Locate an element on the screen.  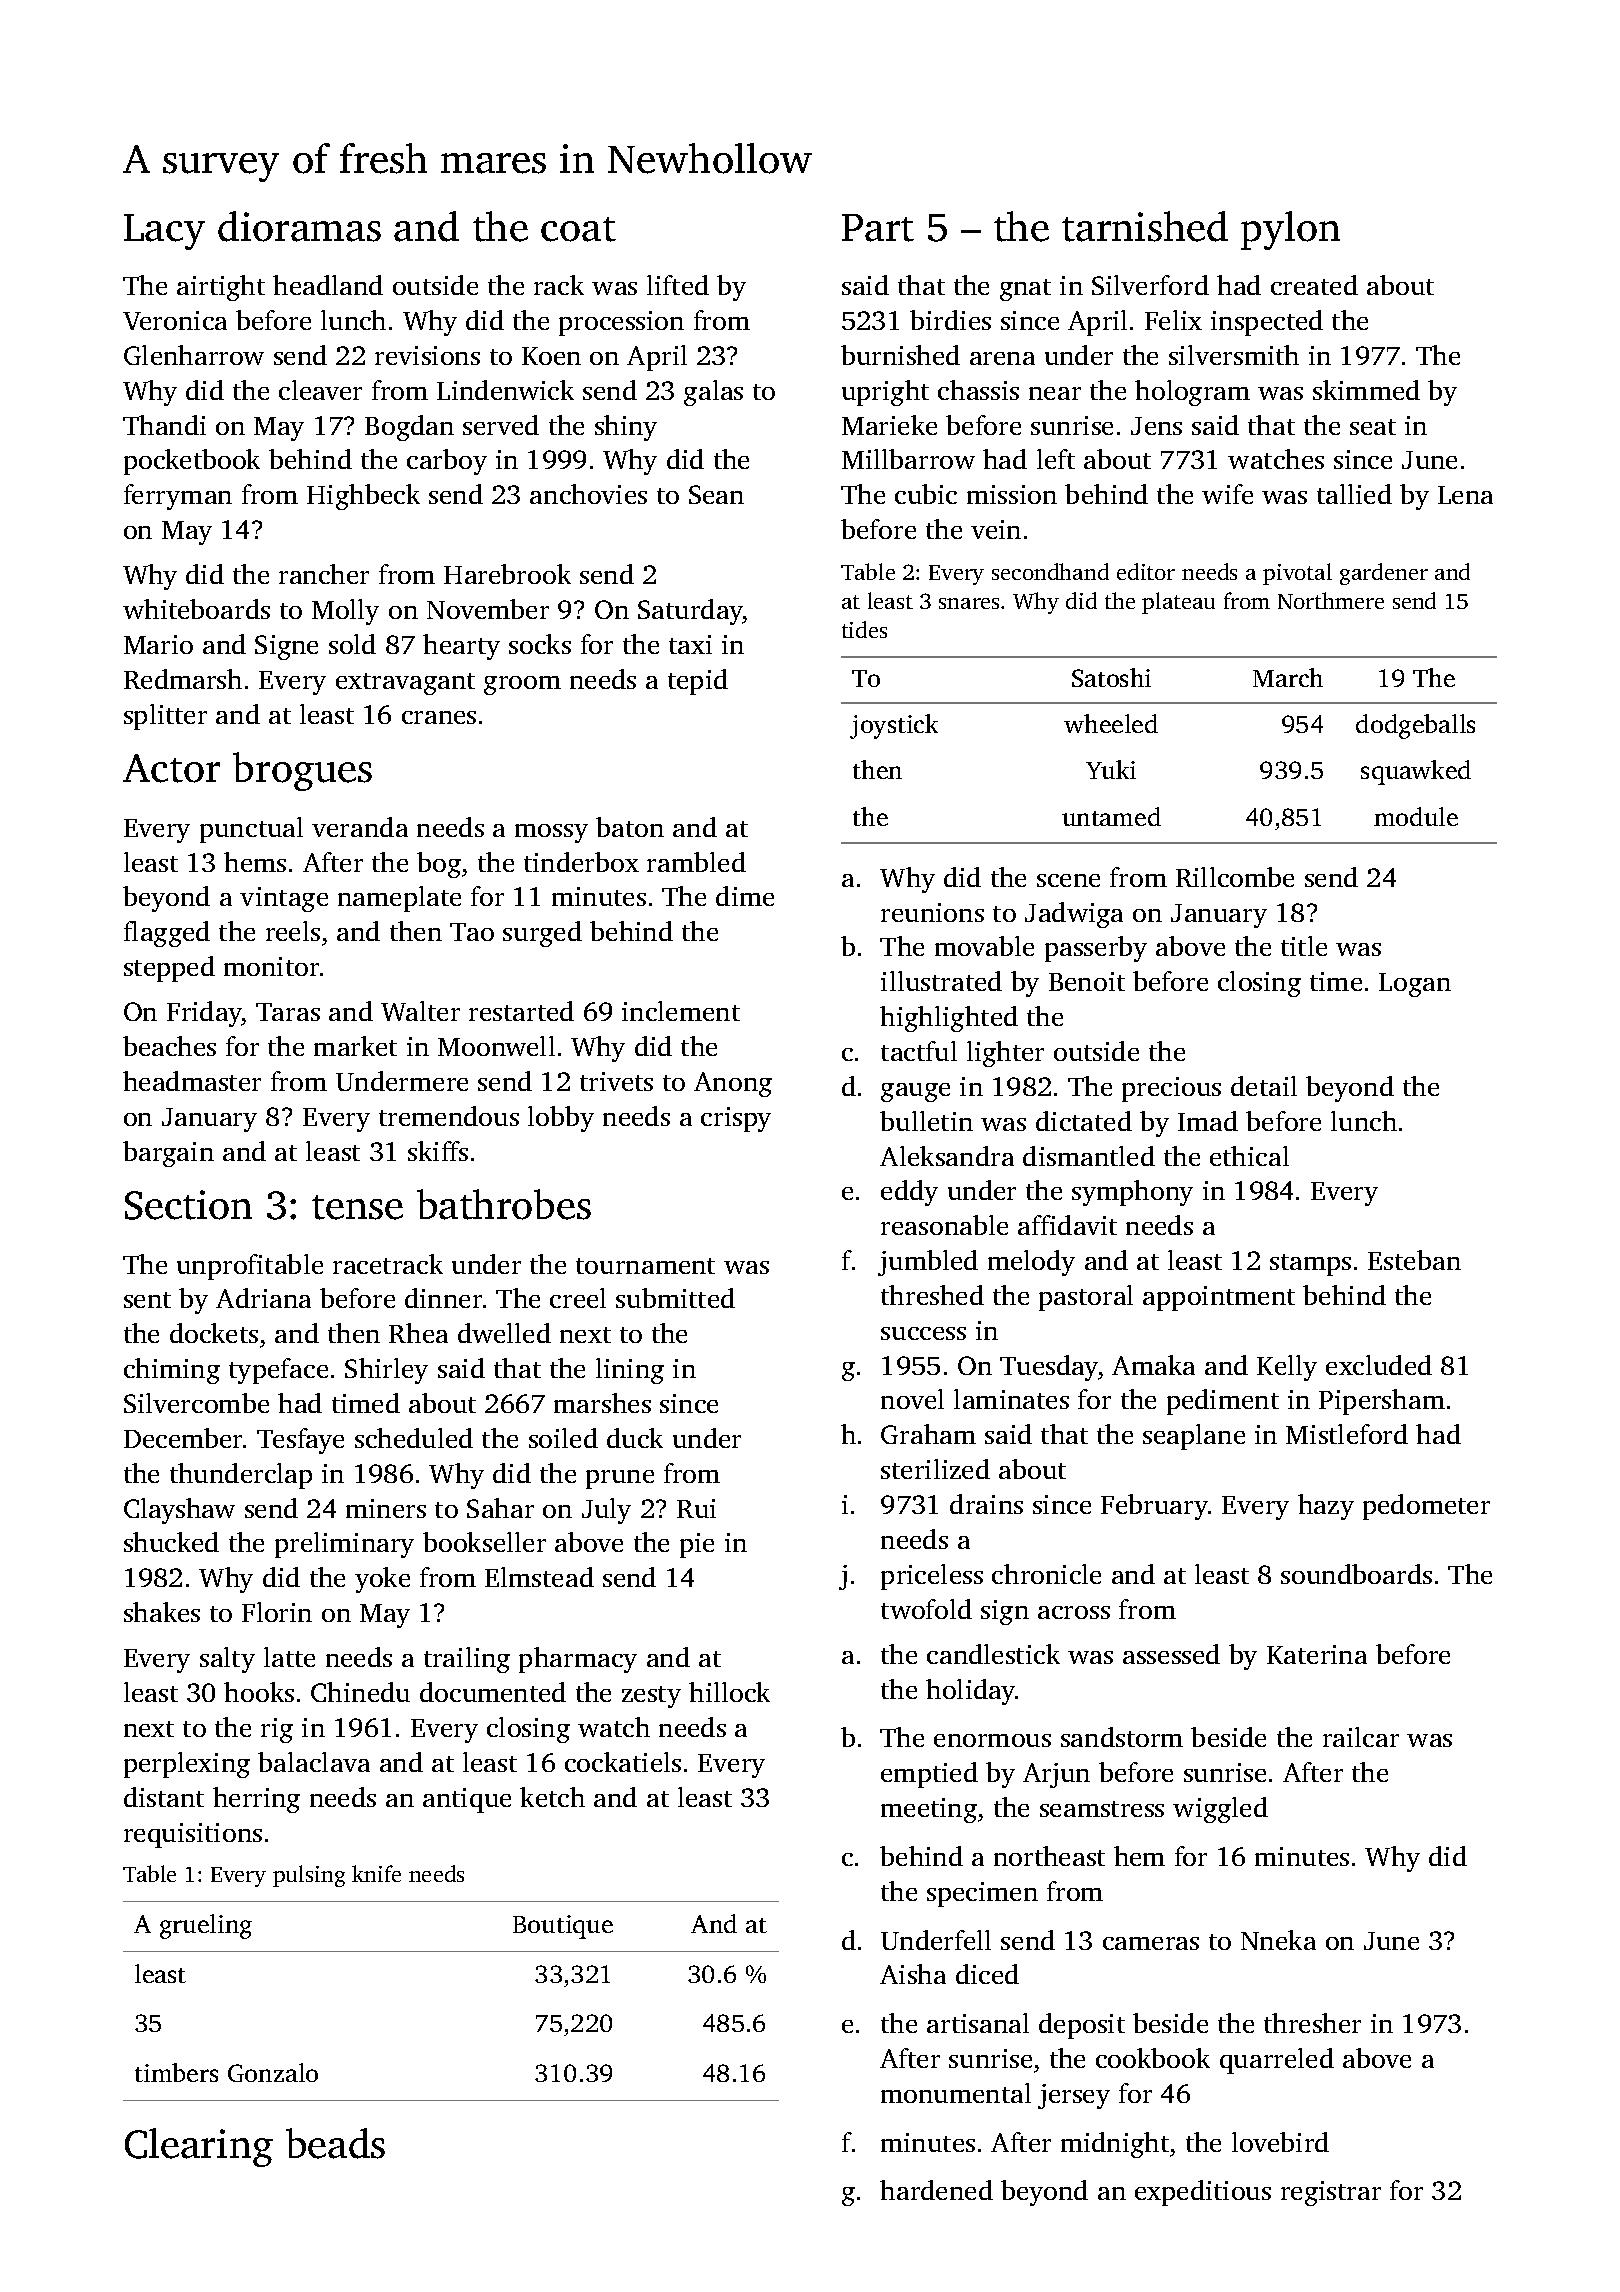
cubic is located at coordinates (926, 494).
